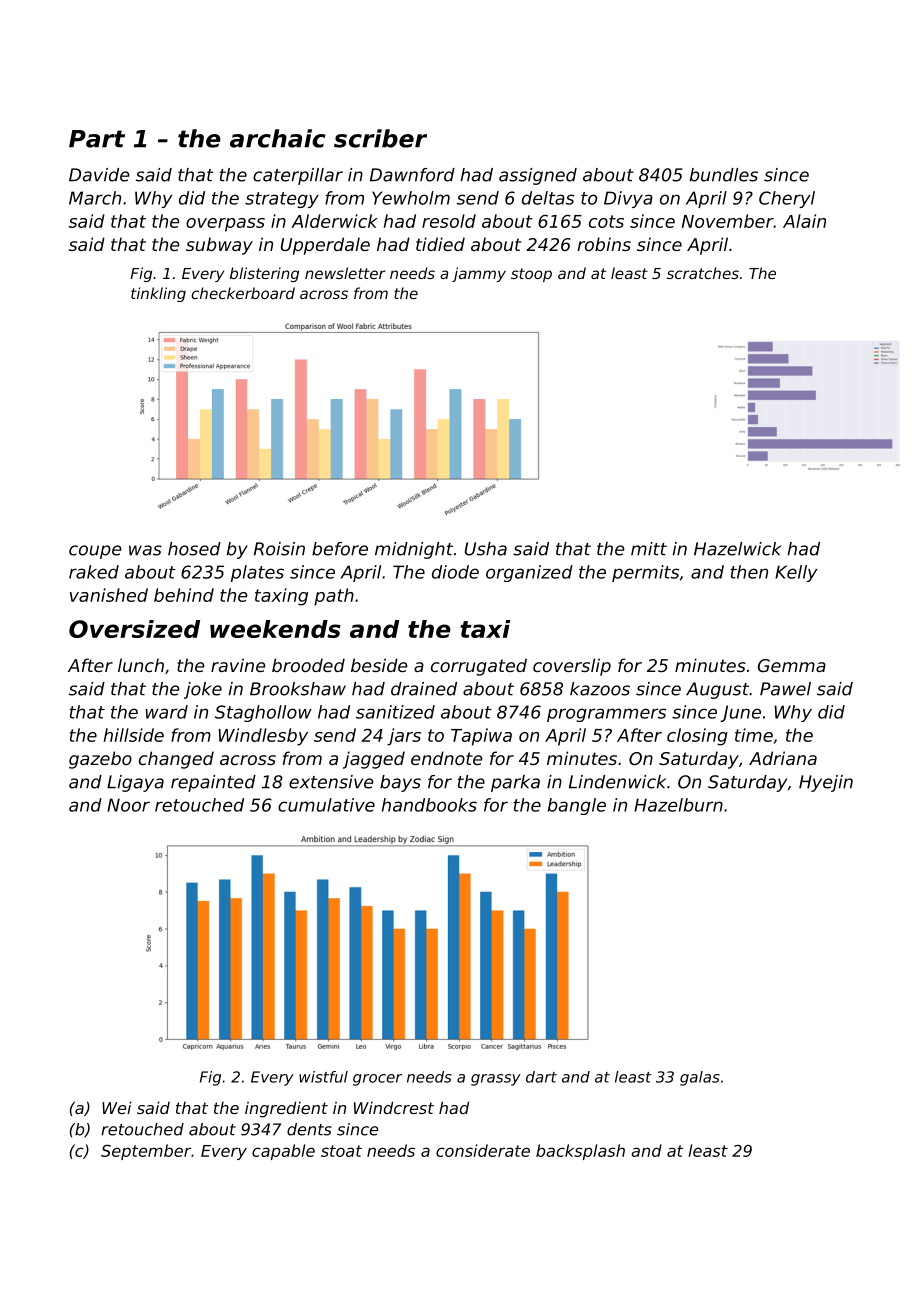 The width and height of the image is (924, 1314). What do you see at coordinates (515, 783) in the image?
I see `parka` at bounding box center [515, 783].
